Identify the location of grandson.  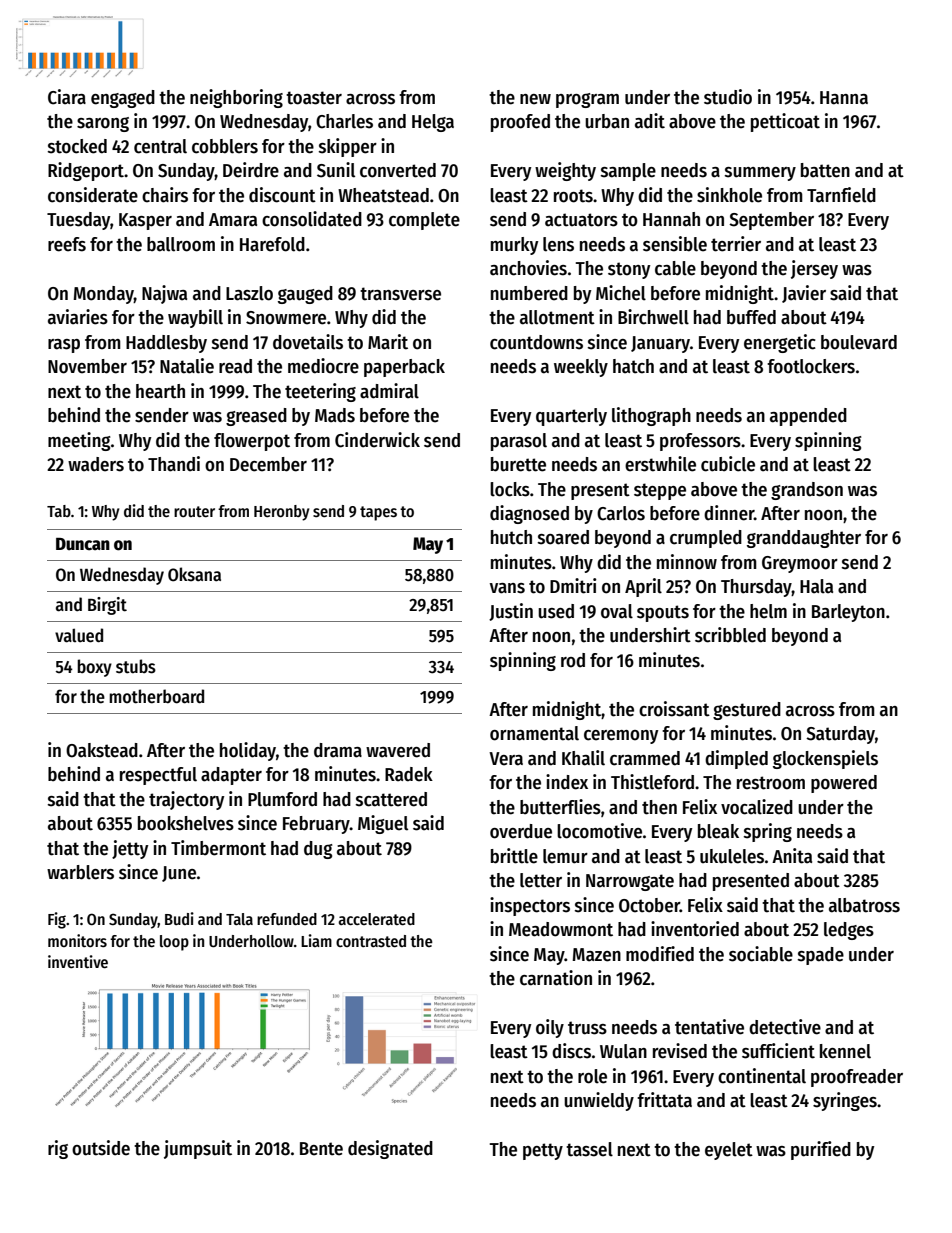
(807, 491).
